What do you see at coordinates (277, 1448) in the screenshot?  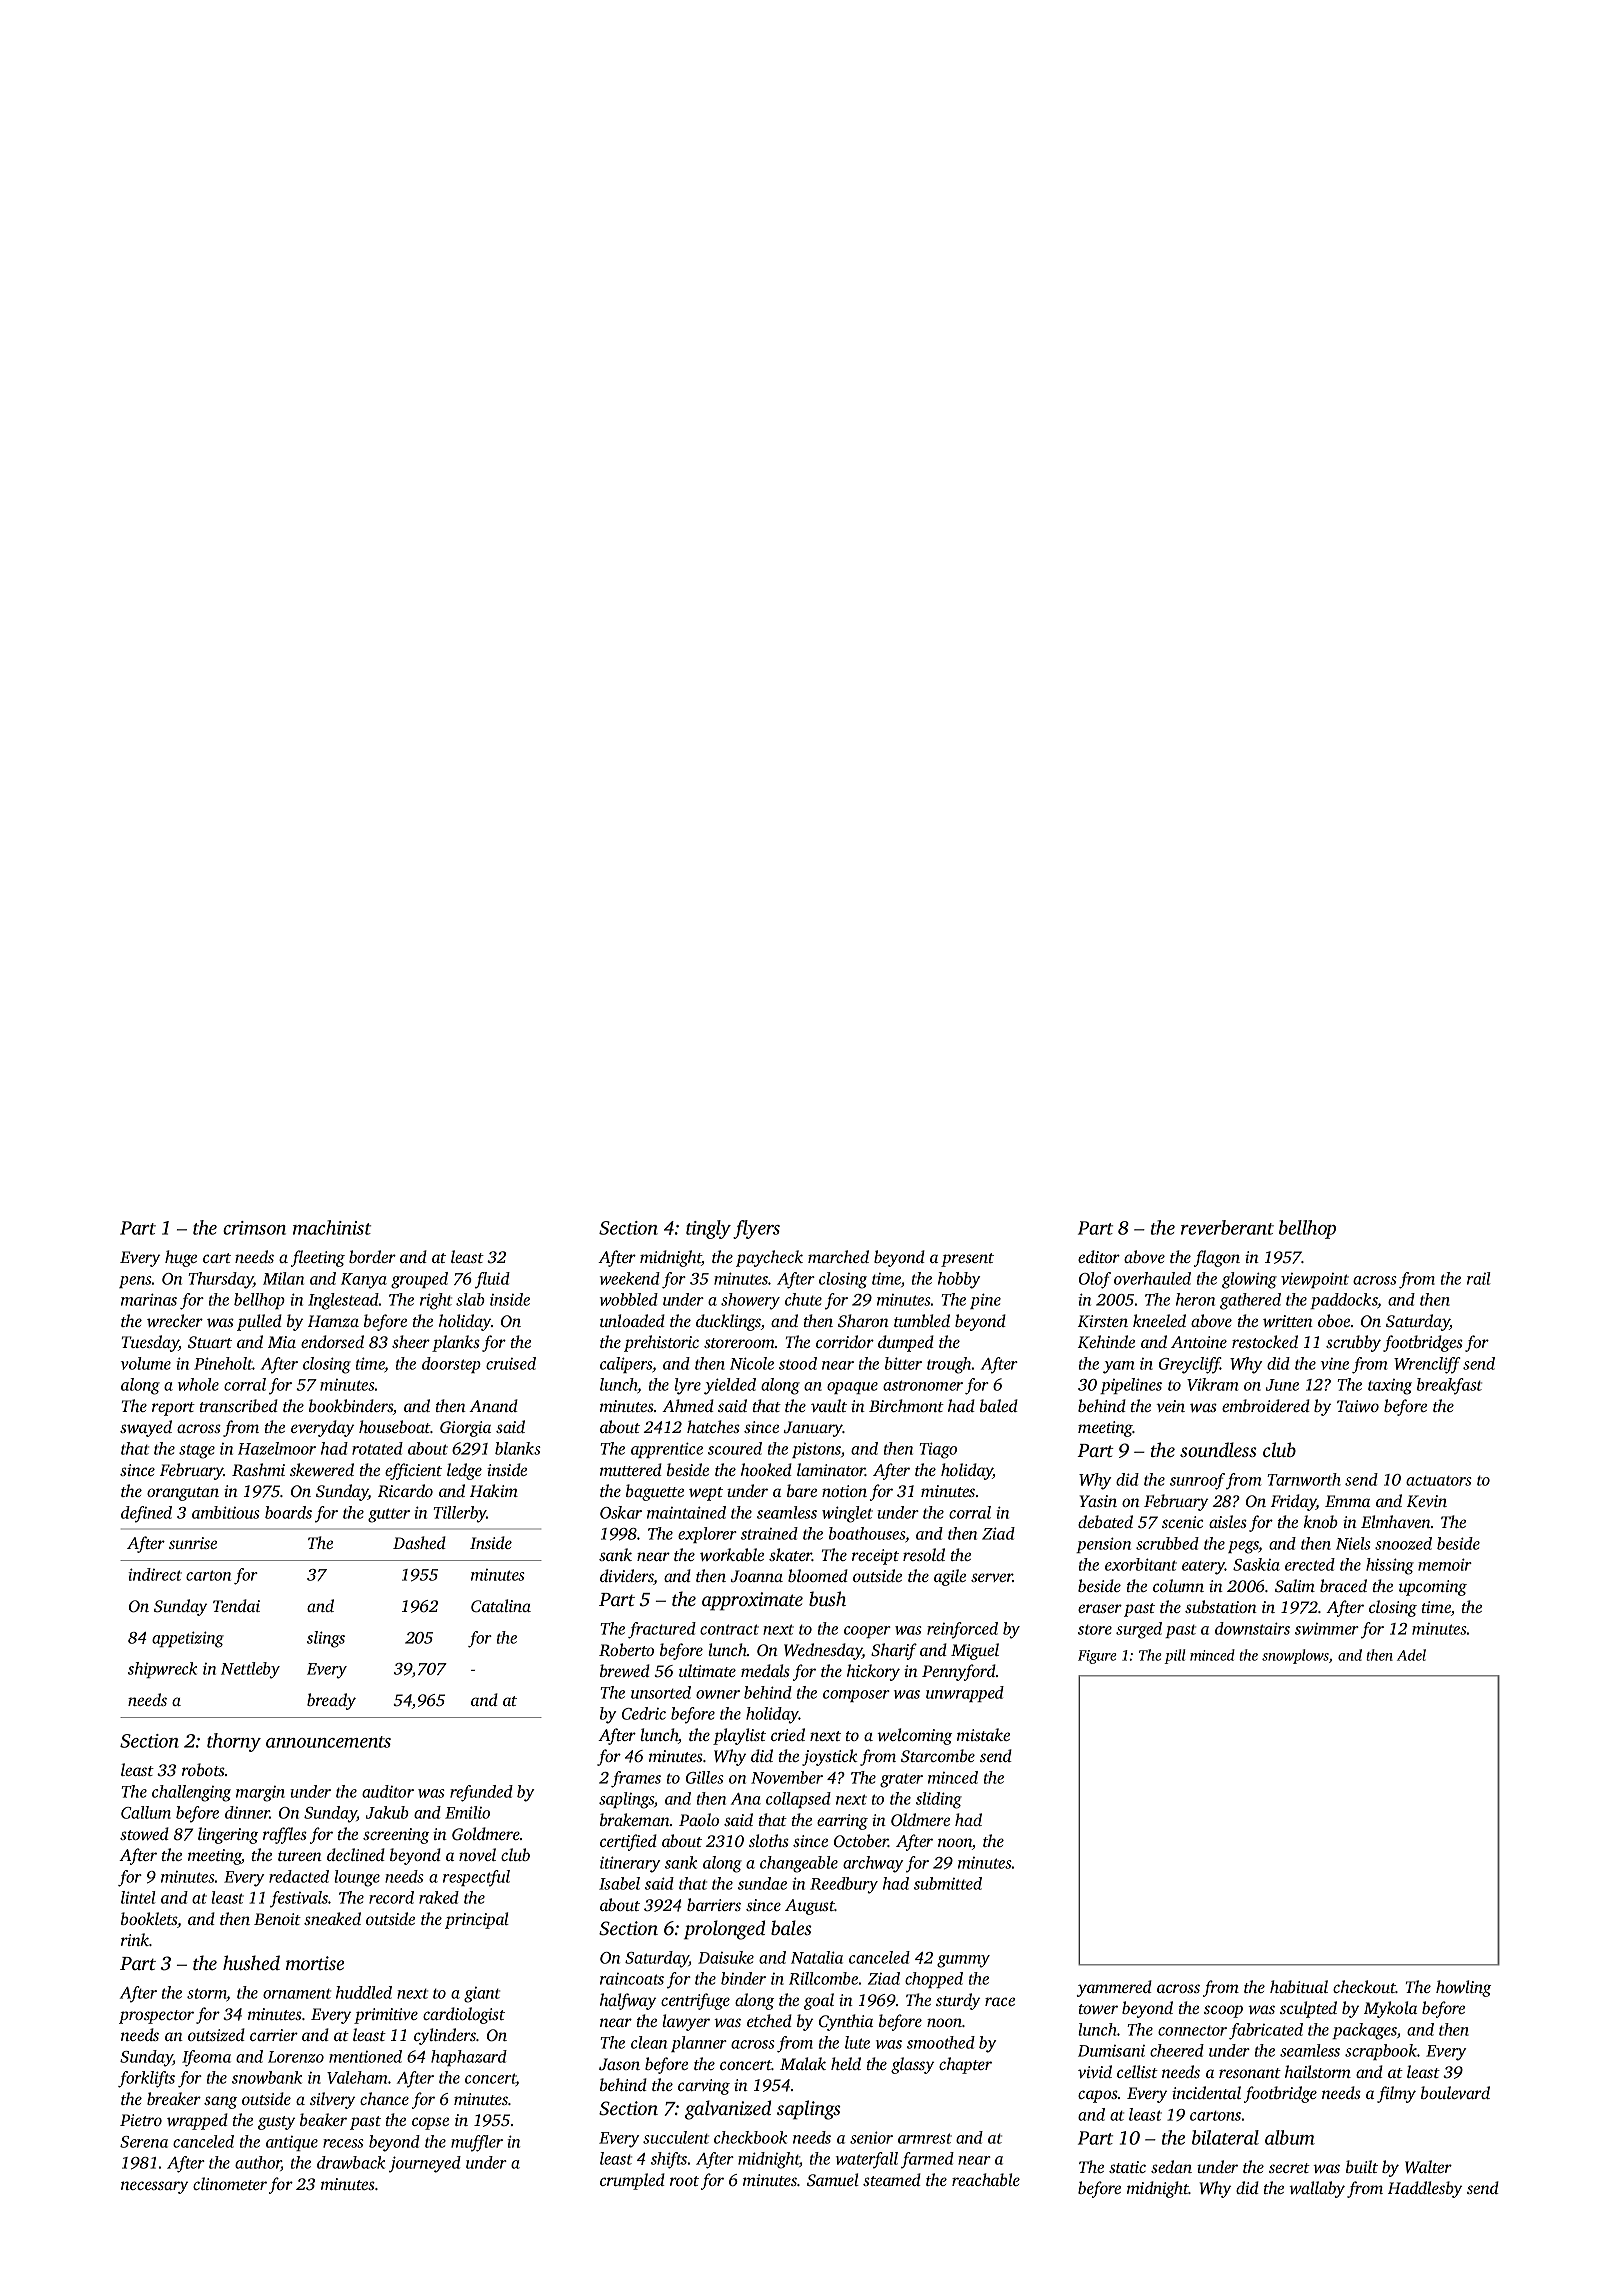 I see `Hazelmoor` at bounding box center [277, 1448].
